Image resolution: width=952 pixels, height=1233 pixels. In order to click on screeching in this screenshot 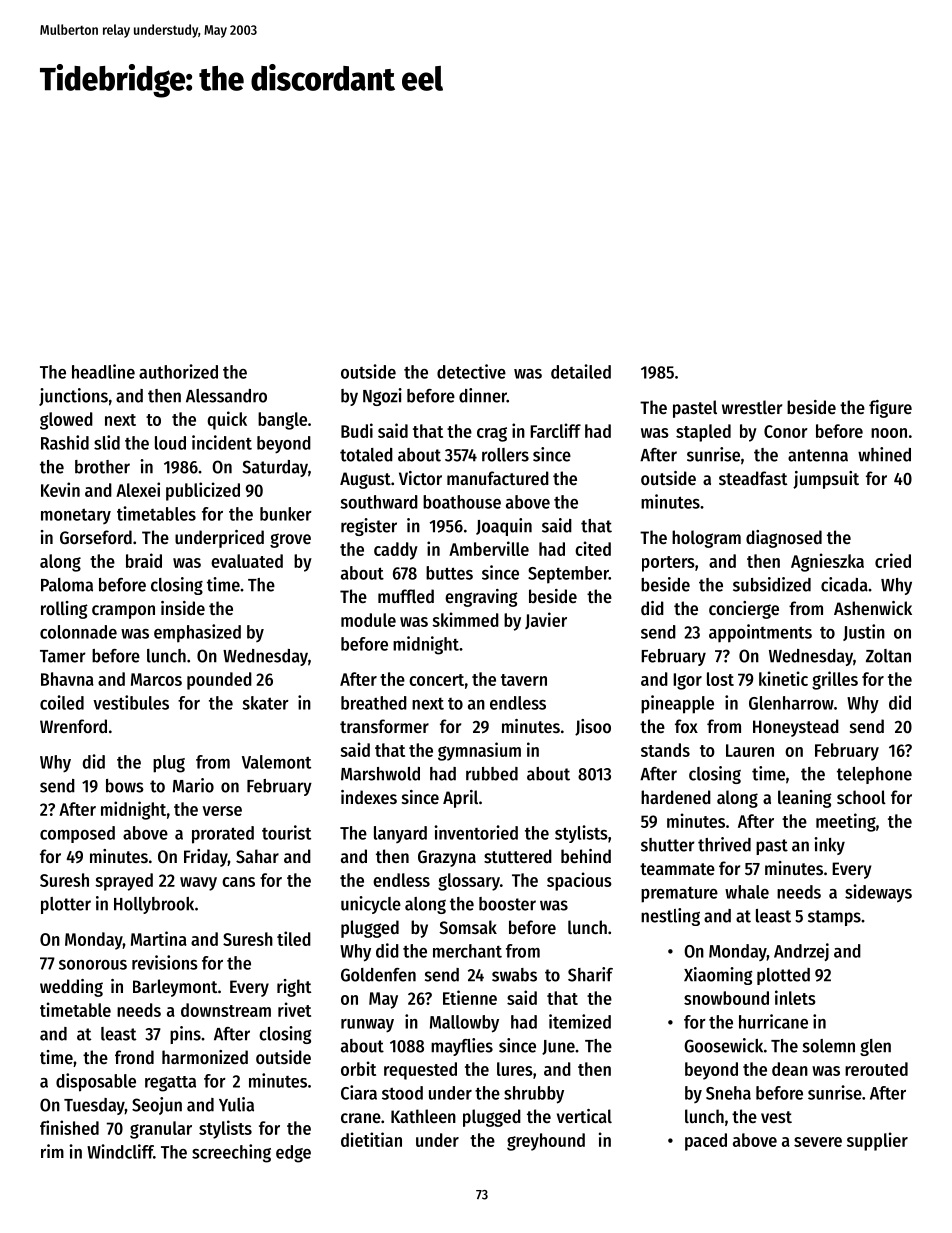, I will do `click(231, 1153)`.
